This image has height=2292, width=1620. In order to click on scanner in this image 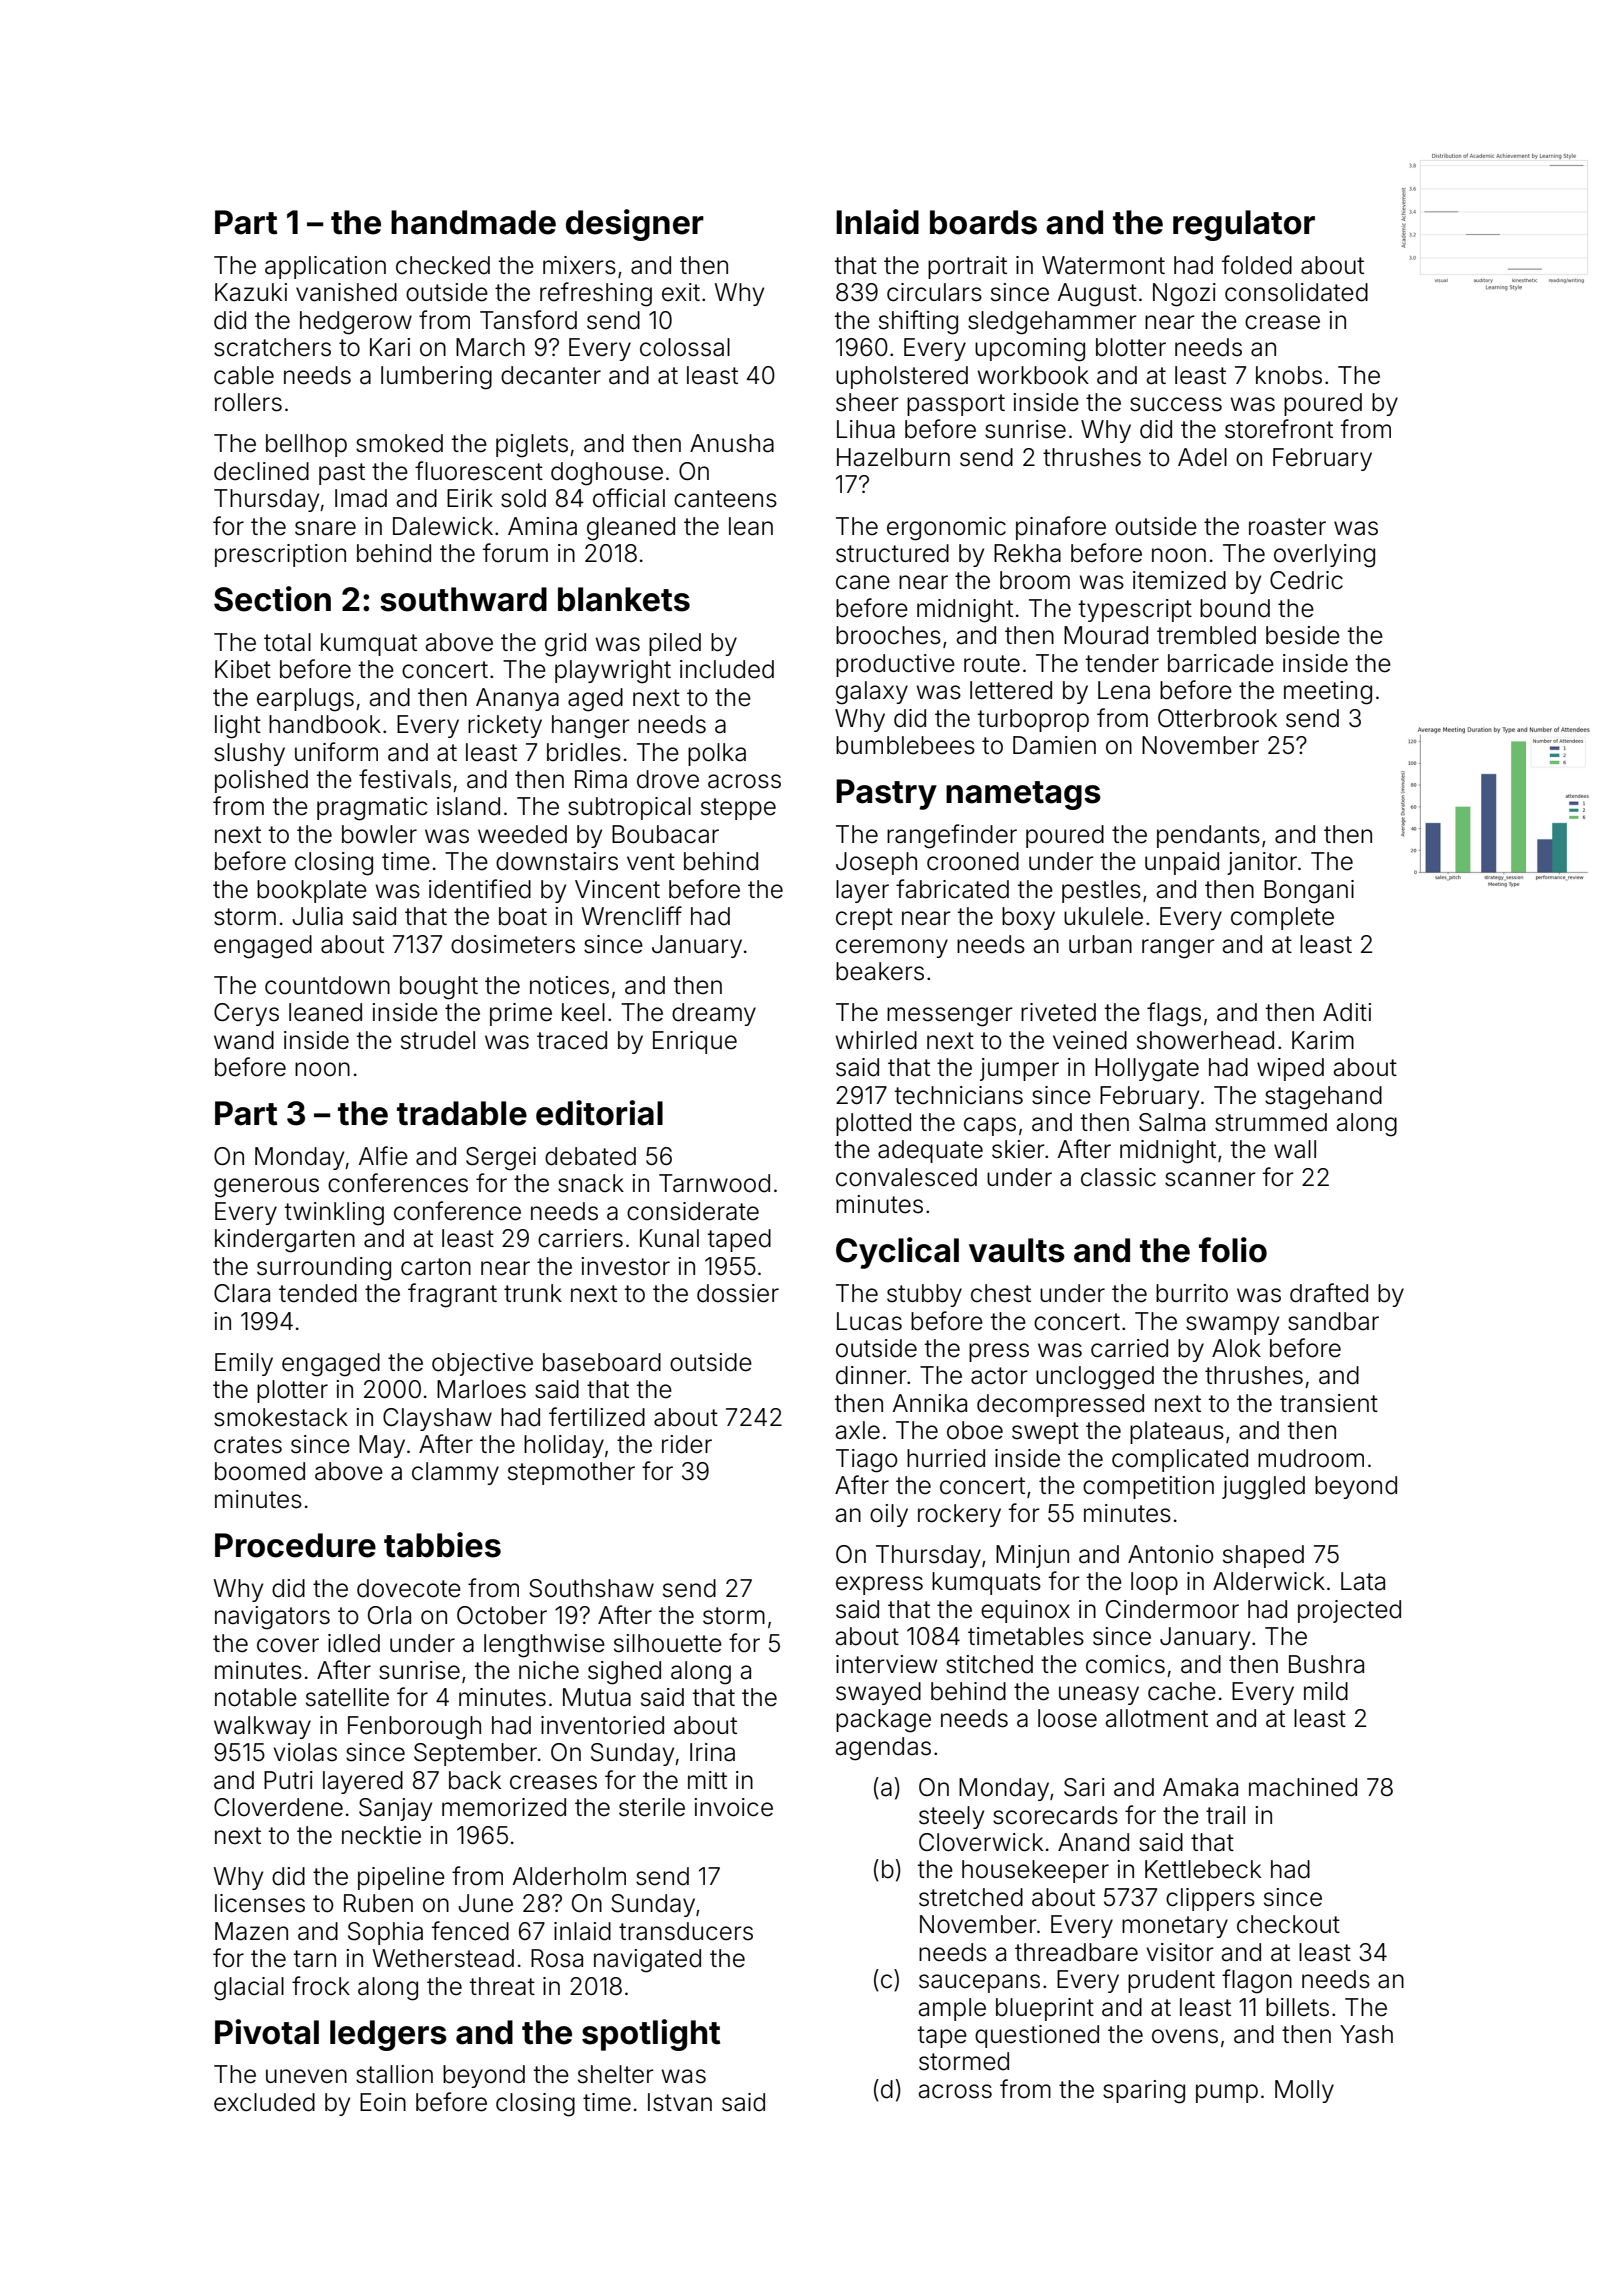, I will do `click(1210, 1179)`.
